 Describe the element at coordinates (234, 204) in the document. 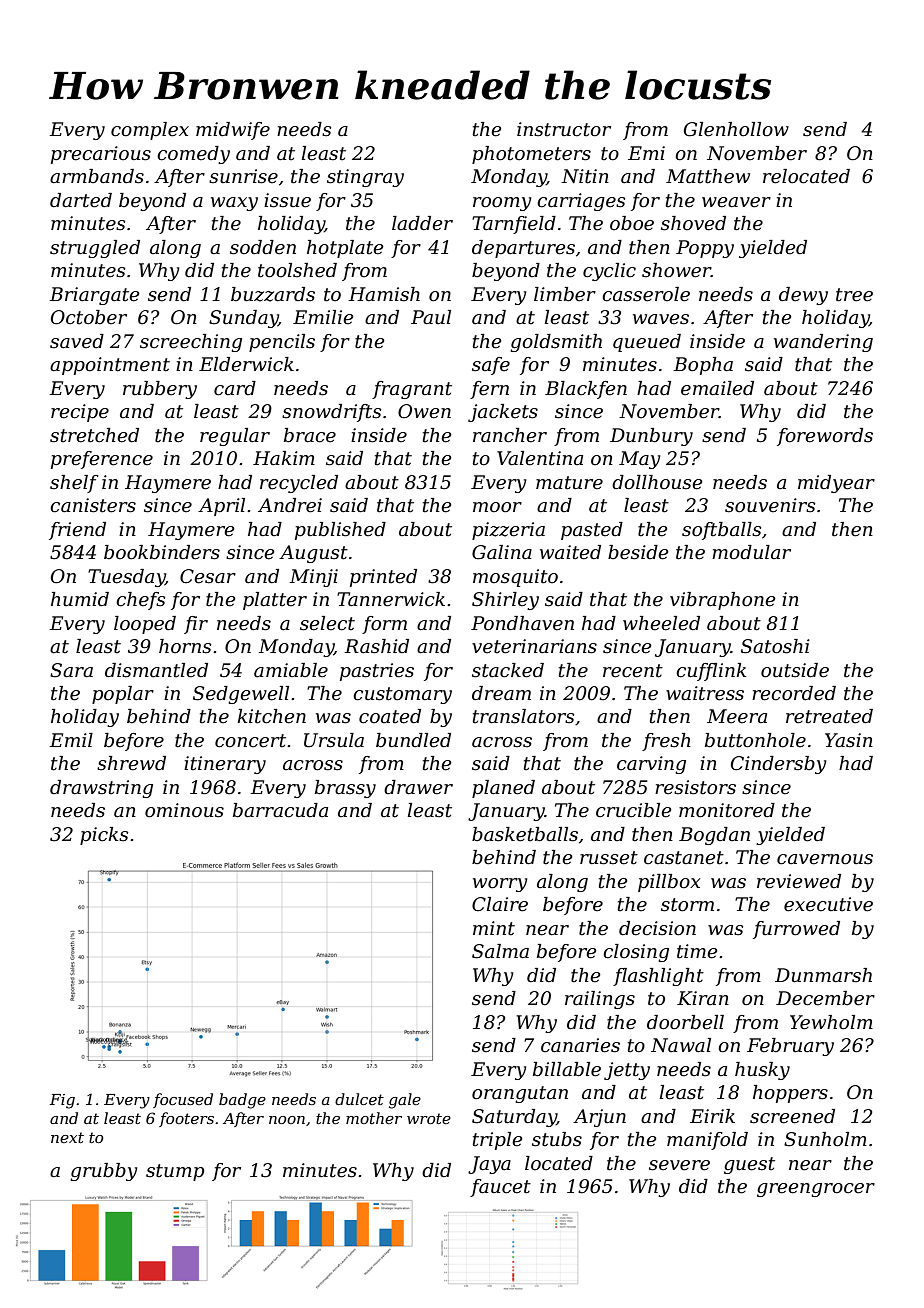

I see `waxy` at that location.
